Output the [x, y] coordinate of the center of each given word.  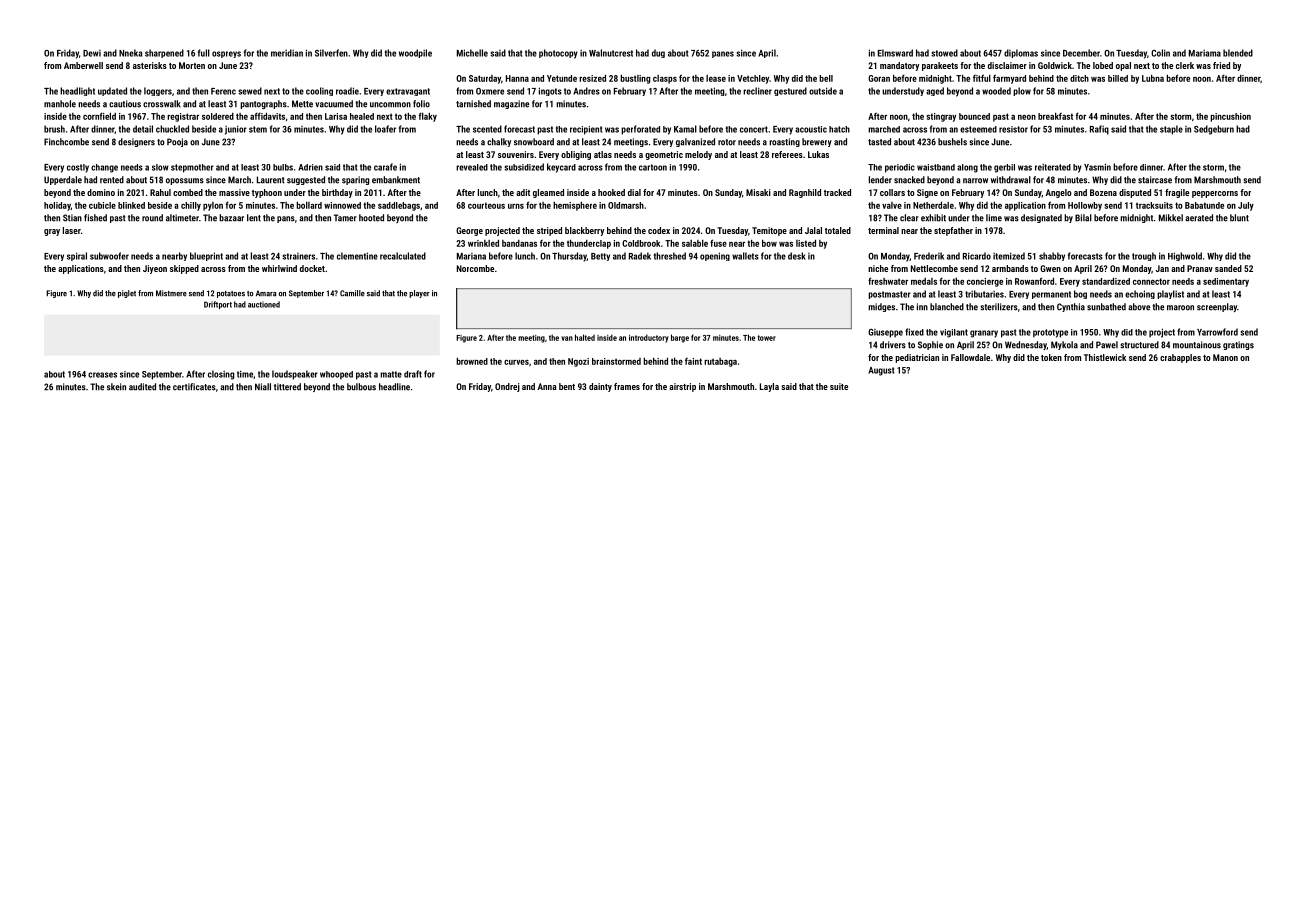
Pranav [1200, 268]
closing [221, 375]
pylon [213, 206]
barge [680, 338]
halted [585, 337]
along [967, 168]
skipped [184, 269]
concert [754, 129]
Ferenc [223, 91]
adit [523, 192]
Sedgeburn [1214, 130]
